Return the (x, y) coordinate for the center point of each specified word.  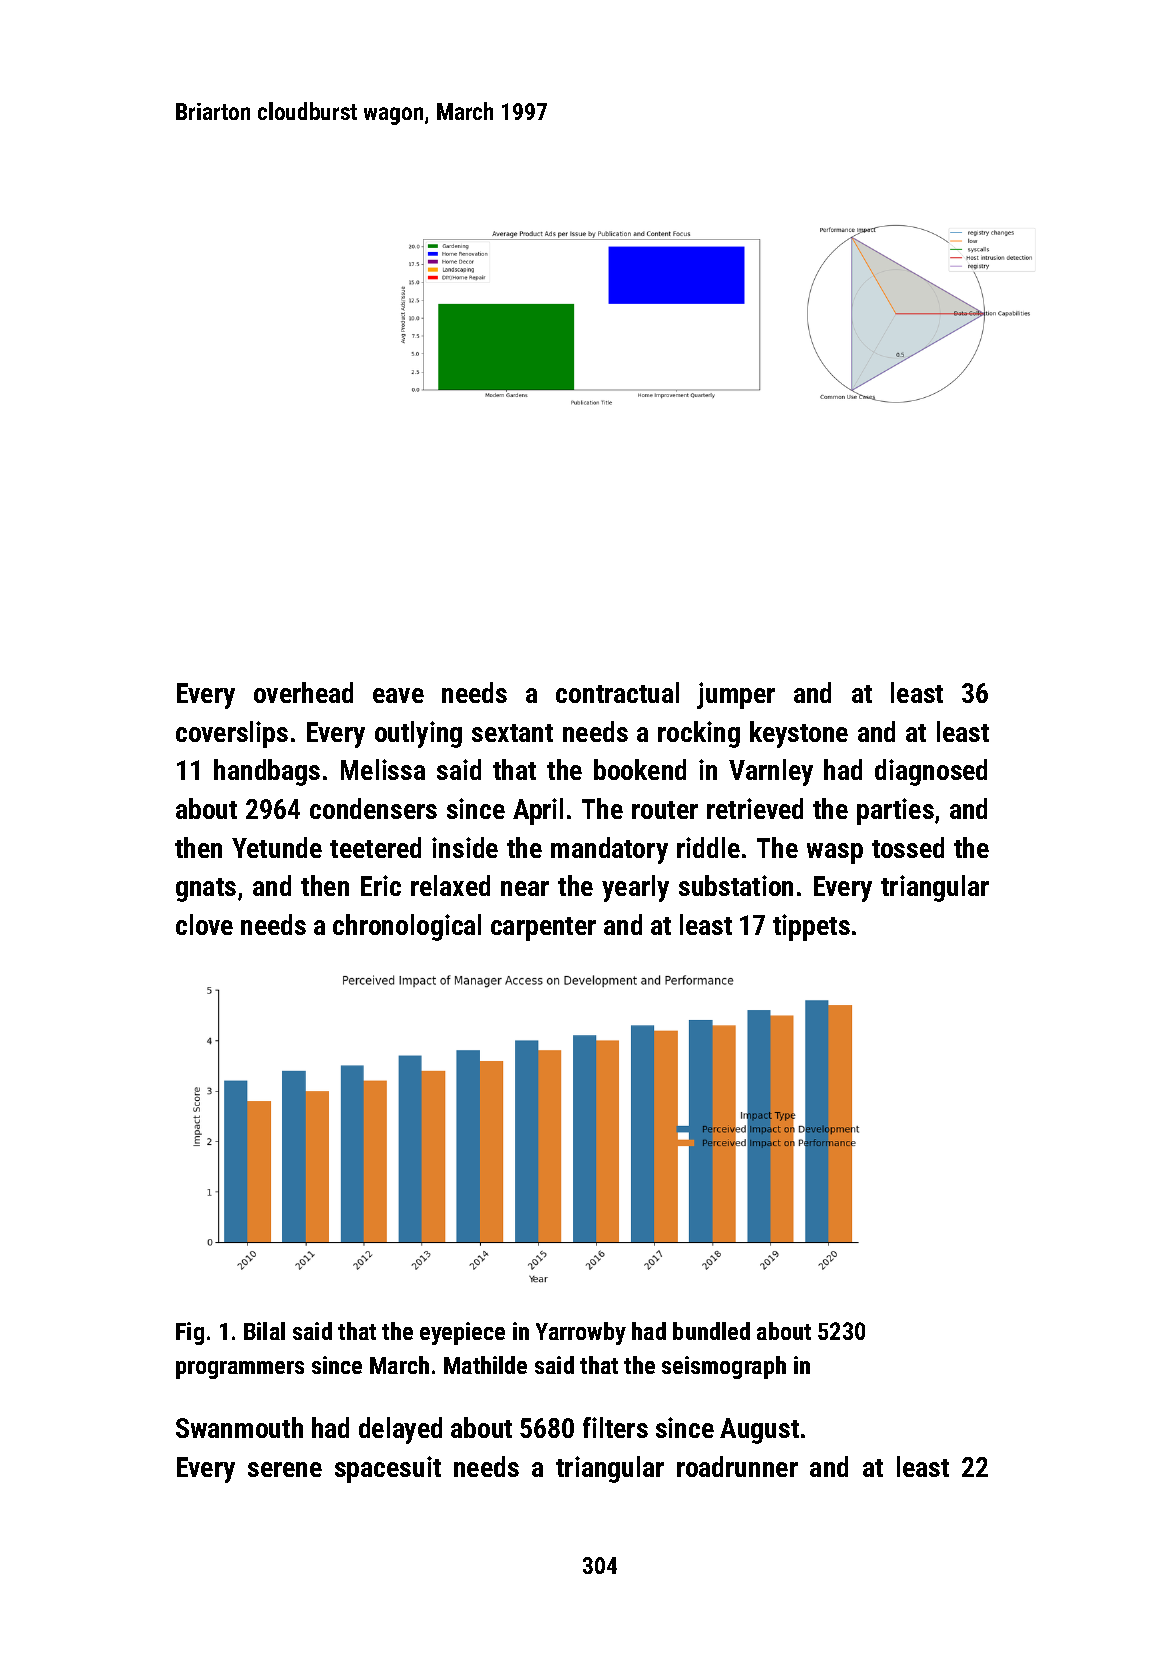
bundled (711, 1331)
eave (398, 695)
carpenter (543, 929)
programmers (240, 1370)
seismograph (724, 1367)
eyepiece (462, 1333)
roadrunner (737, 1466)
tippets (811, 927)
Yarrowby (581, 1333)
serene (285, 1469)
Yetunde (277, 847)
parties (895, 811)
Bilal (264, 1331)
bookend (640, 769)
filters (615, 1427)
